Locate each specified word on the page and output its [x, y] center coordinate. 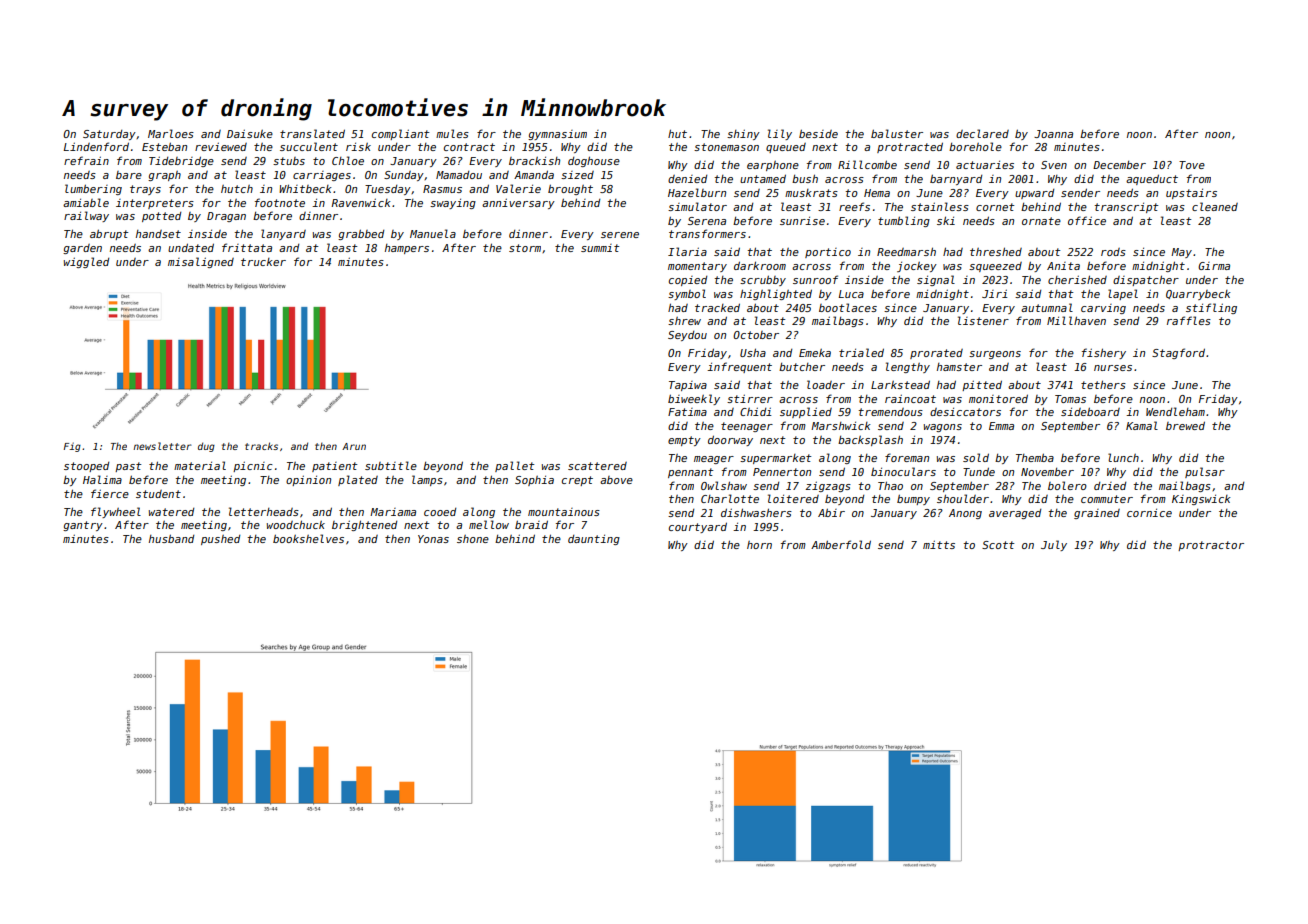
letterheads [264, 511]
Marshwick [841, 426]
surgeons [995, 355]
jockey [917, 267]
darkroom [760, 265]
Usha [753, 352]
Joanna [1053, 134]
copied [688, 281]
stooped [87, 467]
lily [780, 134]
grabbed [361, 234]
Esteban [164, 146]
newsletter [162, 446]
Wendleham [1175, 411]
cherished [1077, 279]
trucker [263, 262]
